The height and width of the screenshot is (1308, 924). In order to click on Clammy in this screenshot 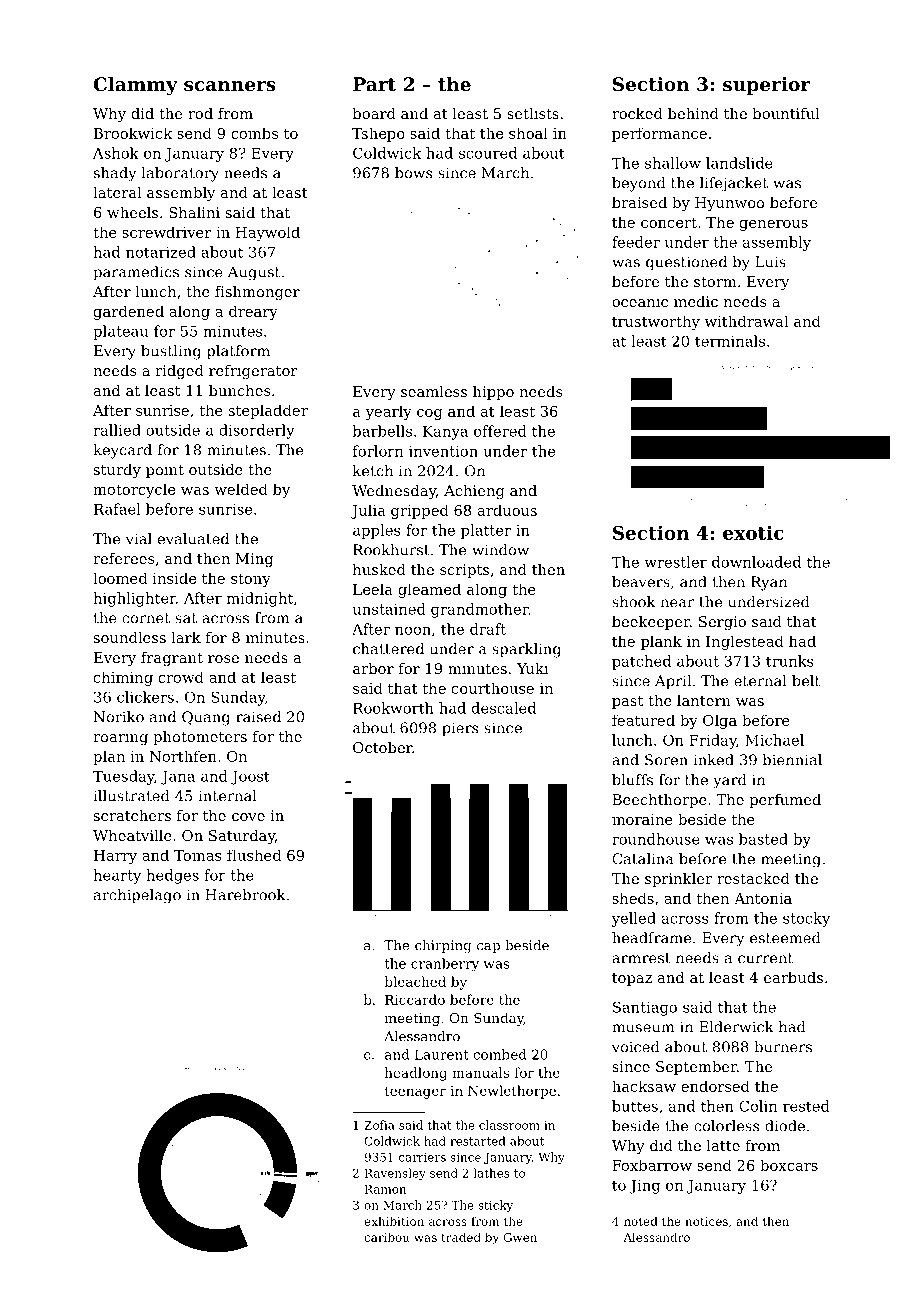, I will do `click(136, 86)`.
